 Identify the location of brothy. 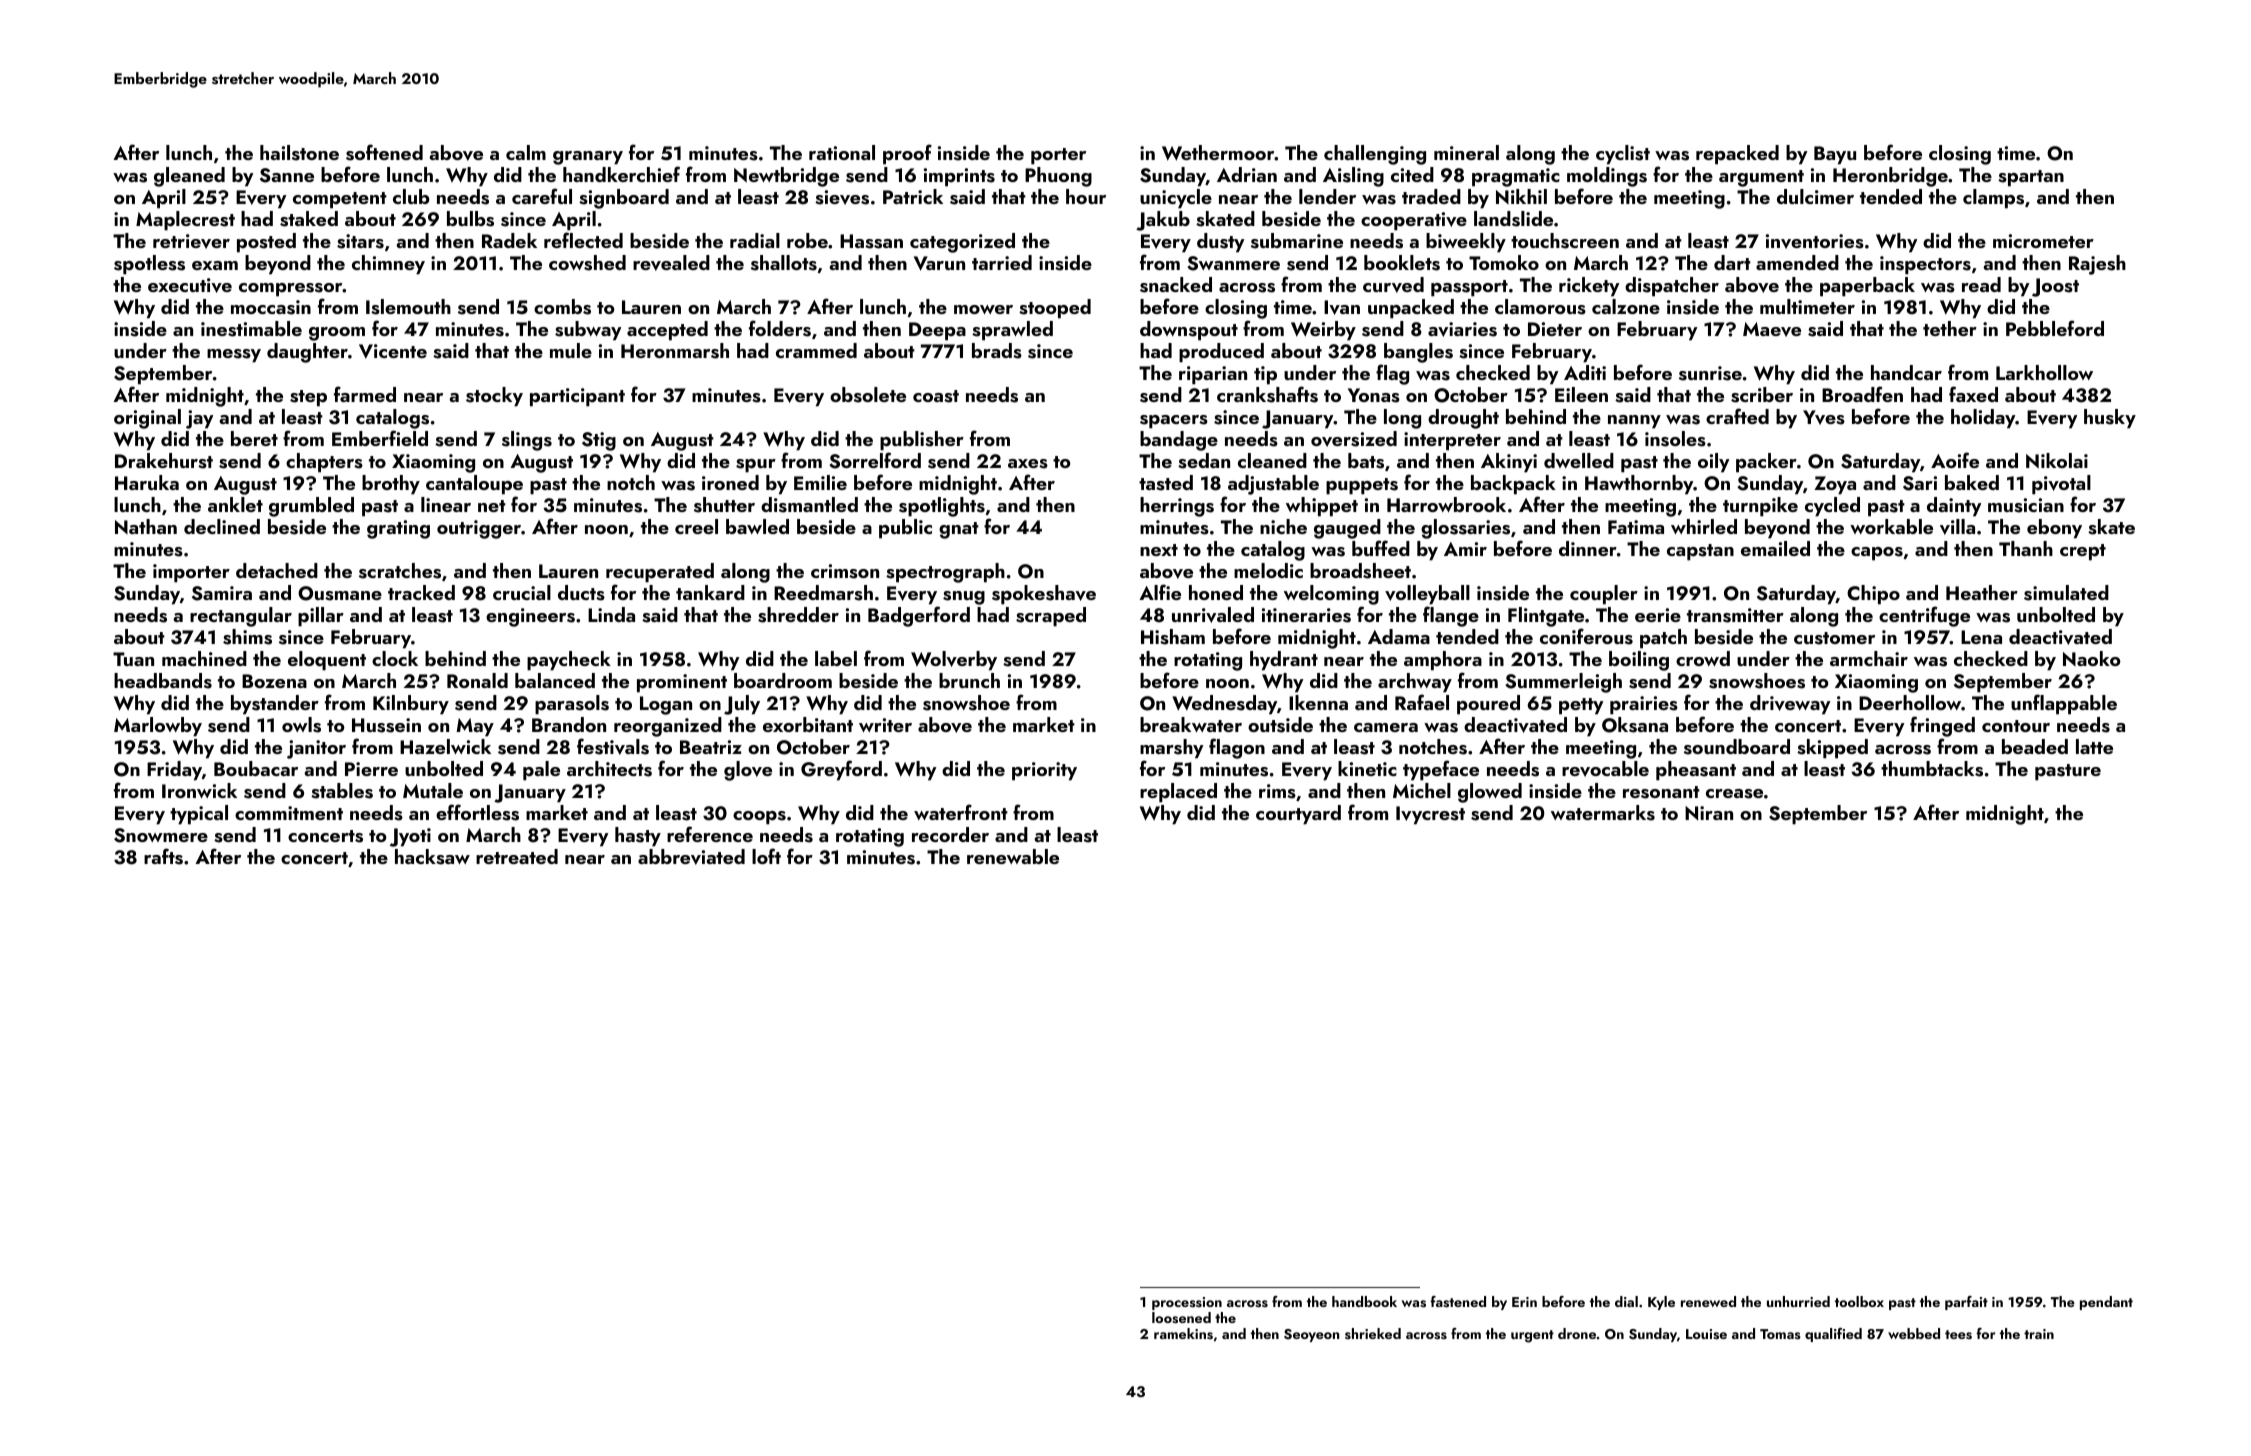
(391, 485).
